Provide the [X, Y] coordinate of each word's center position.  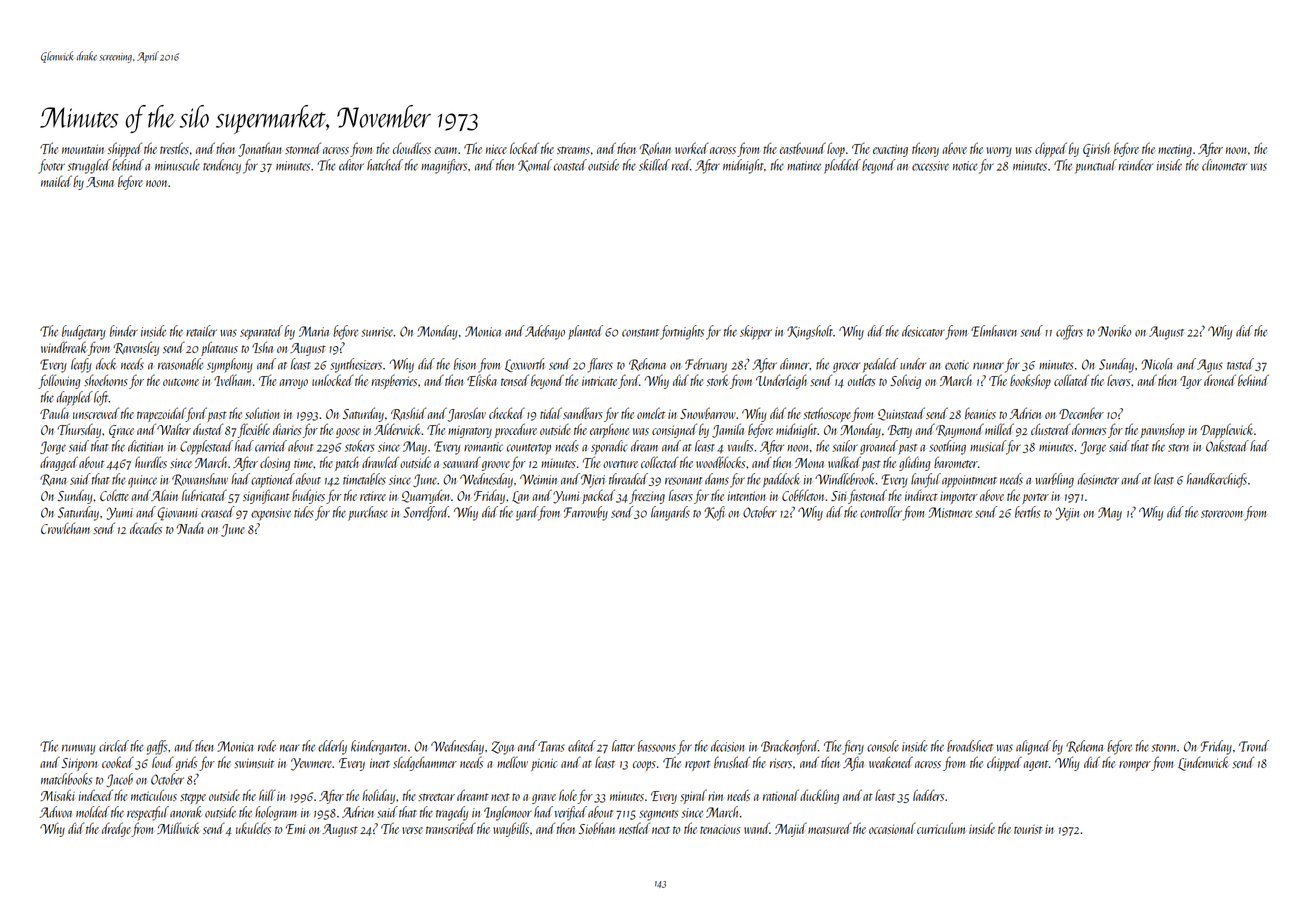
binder [124, 331]
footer [51, 166]
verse [412, 830]
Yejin [1067, 514]
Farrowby [586, 513]
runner [988, 366]
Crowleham [65, 528]
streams [573, 150]
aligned [1033, 747]
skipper [756, 332]
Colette [114, 495]
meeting [1175, 151]
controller [881, 512]
